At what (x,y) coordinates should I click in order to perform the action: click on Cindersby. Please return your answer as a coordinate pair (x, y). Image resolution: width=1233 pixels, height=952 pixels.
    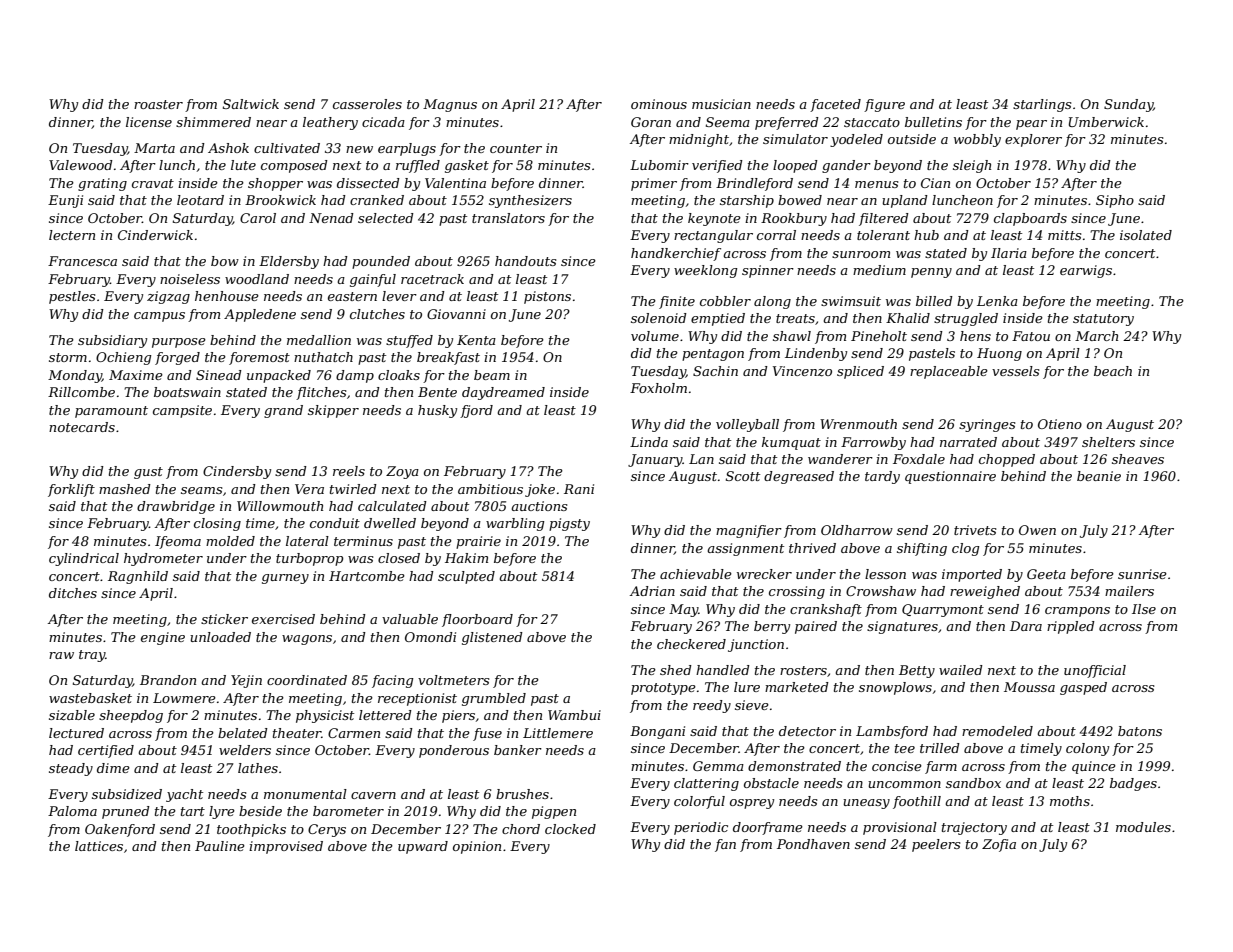
    Looking at the image, I should click on (237, 472).
